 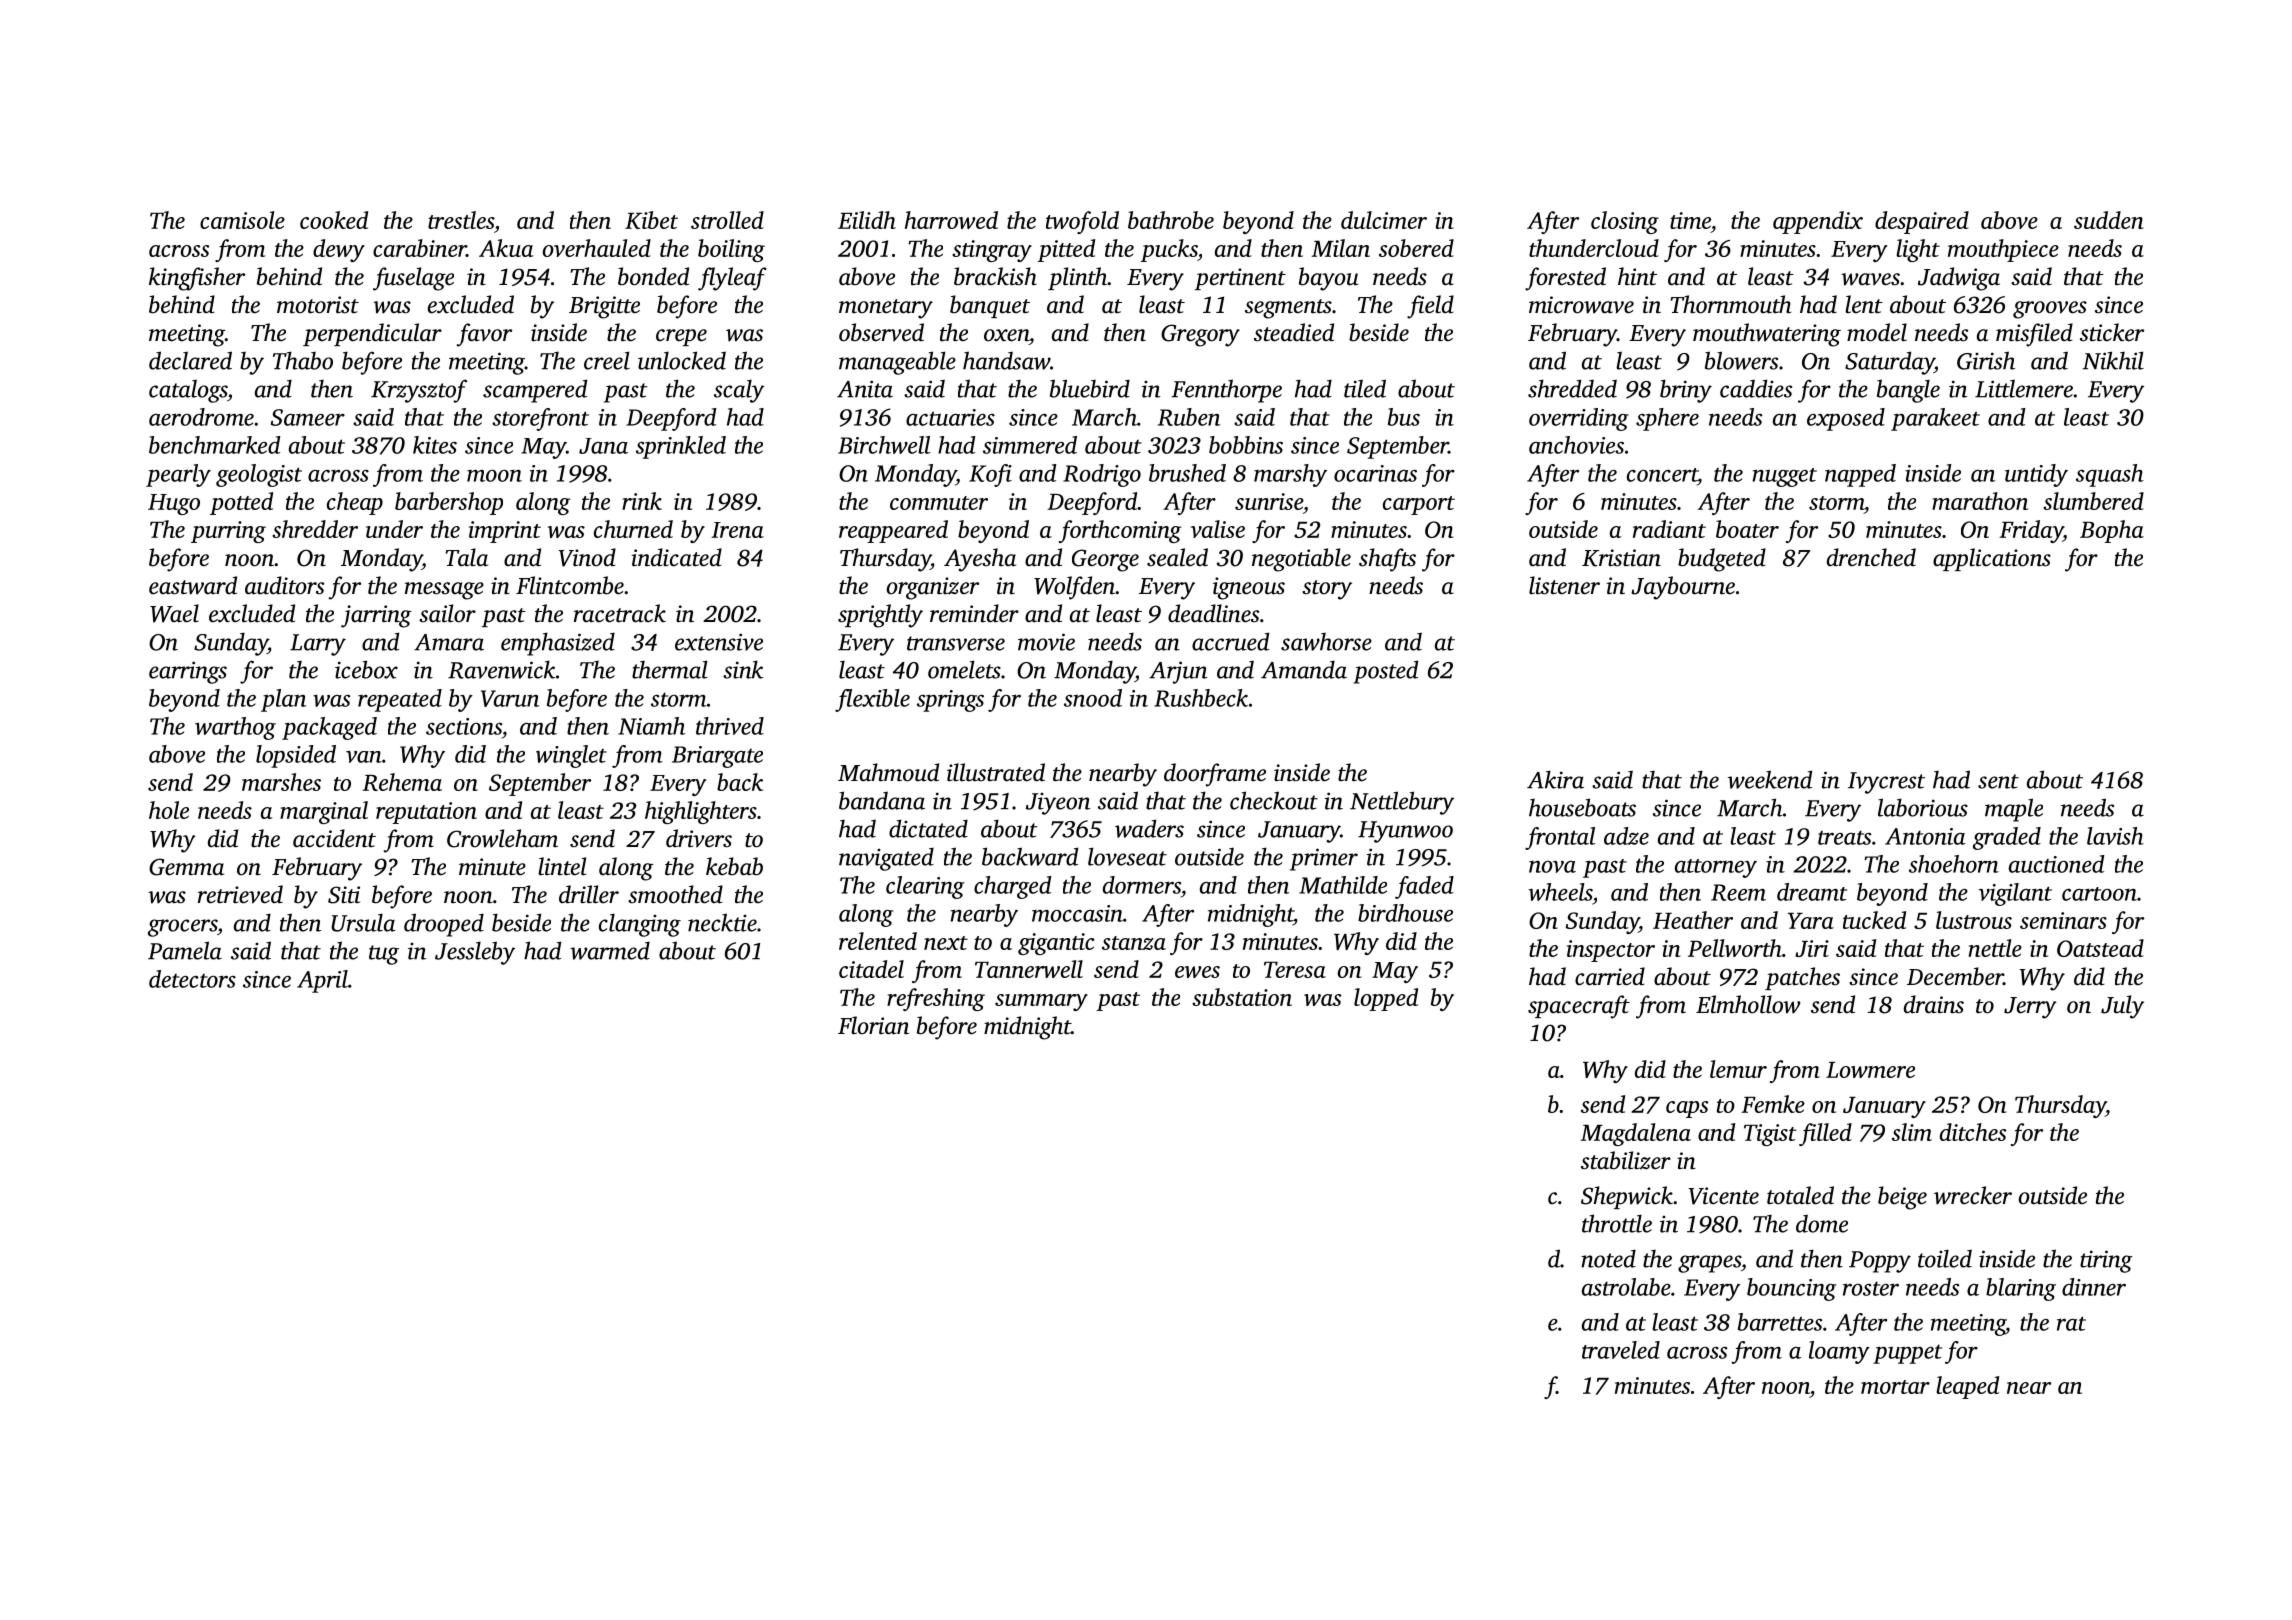 I want to click on handsaw, so click(x=1006, y=360).
